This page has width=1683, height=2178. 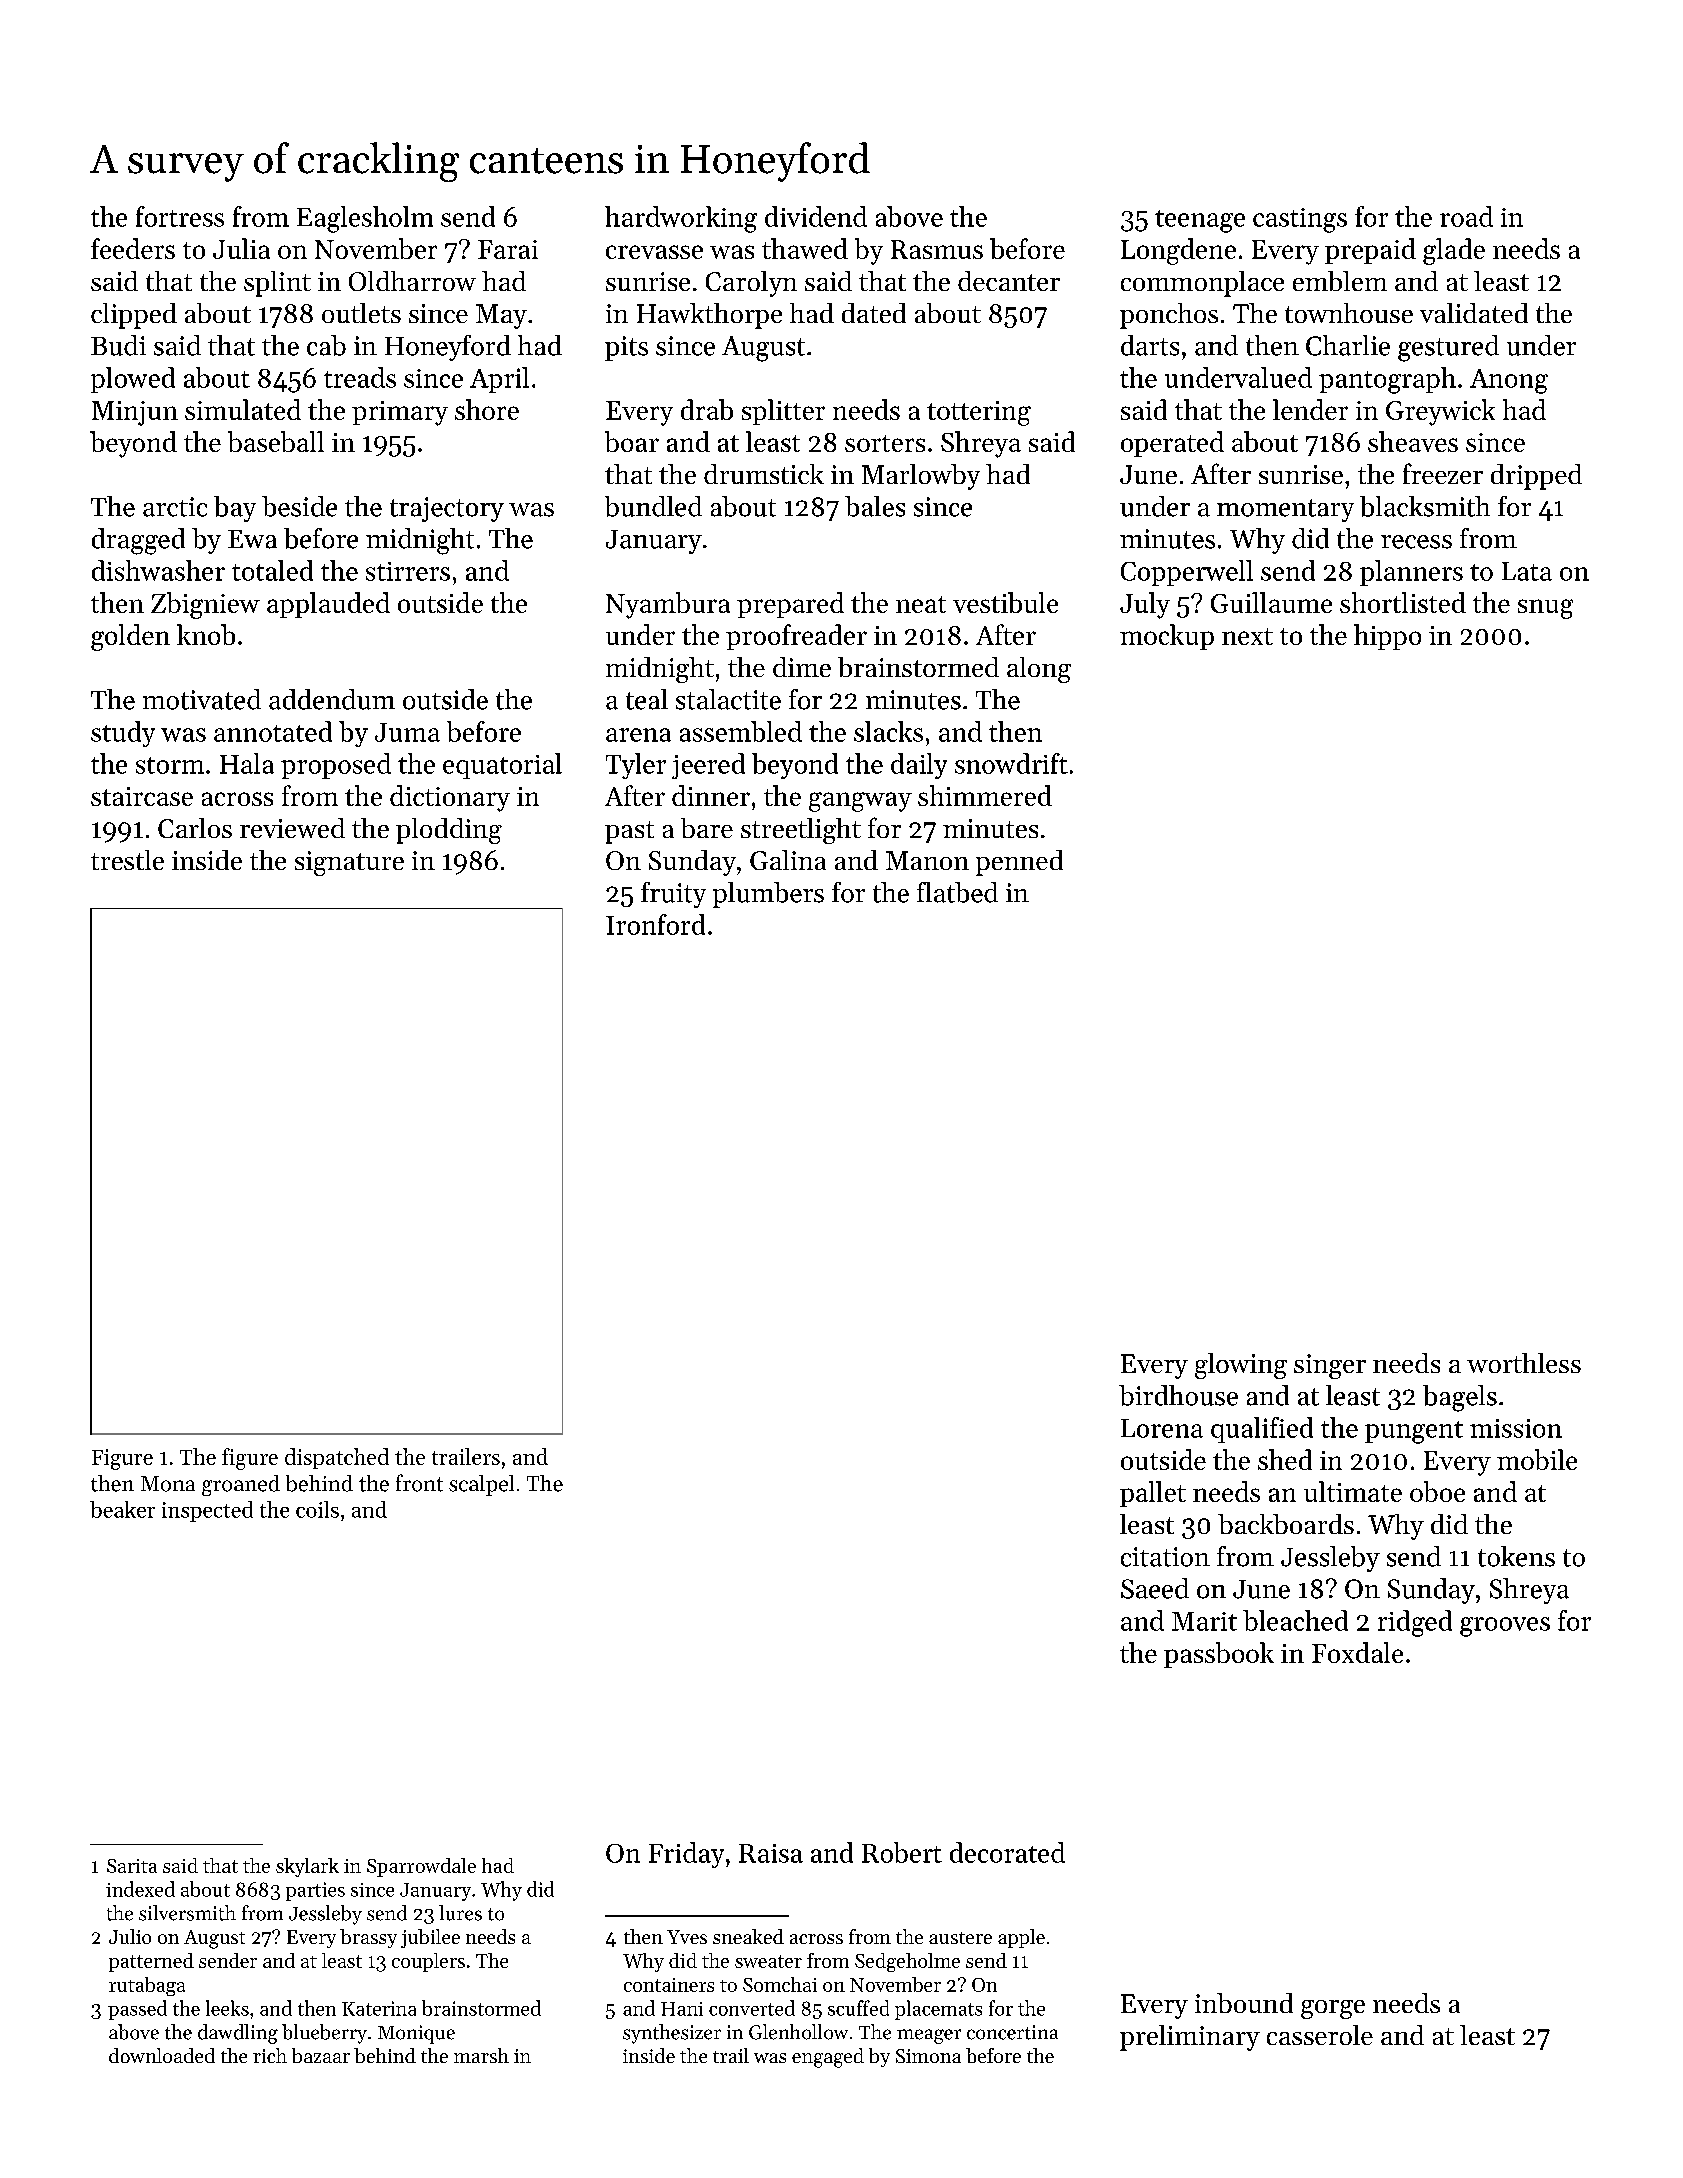 What do you see at coordinates (180, 216) in the page?
I see `fortress` at bounding box center [180, 216].
